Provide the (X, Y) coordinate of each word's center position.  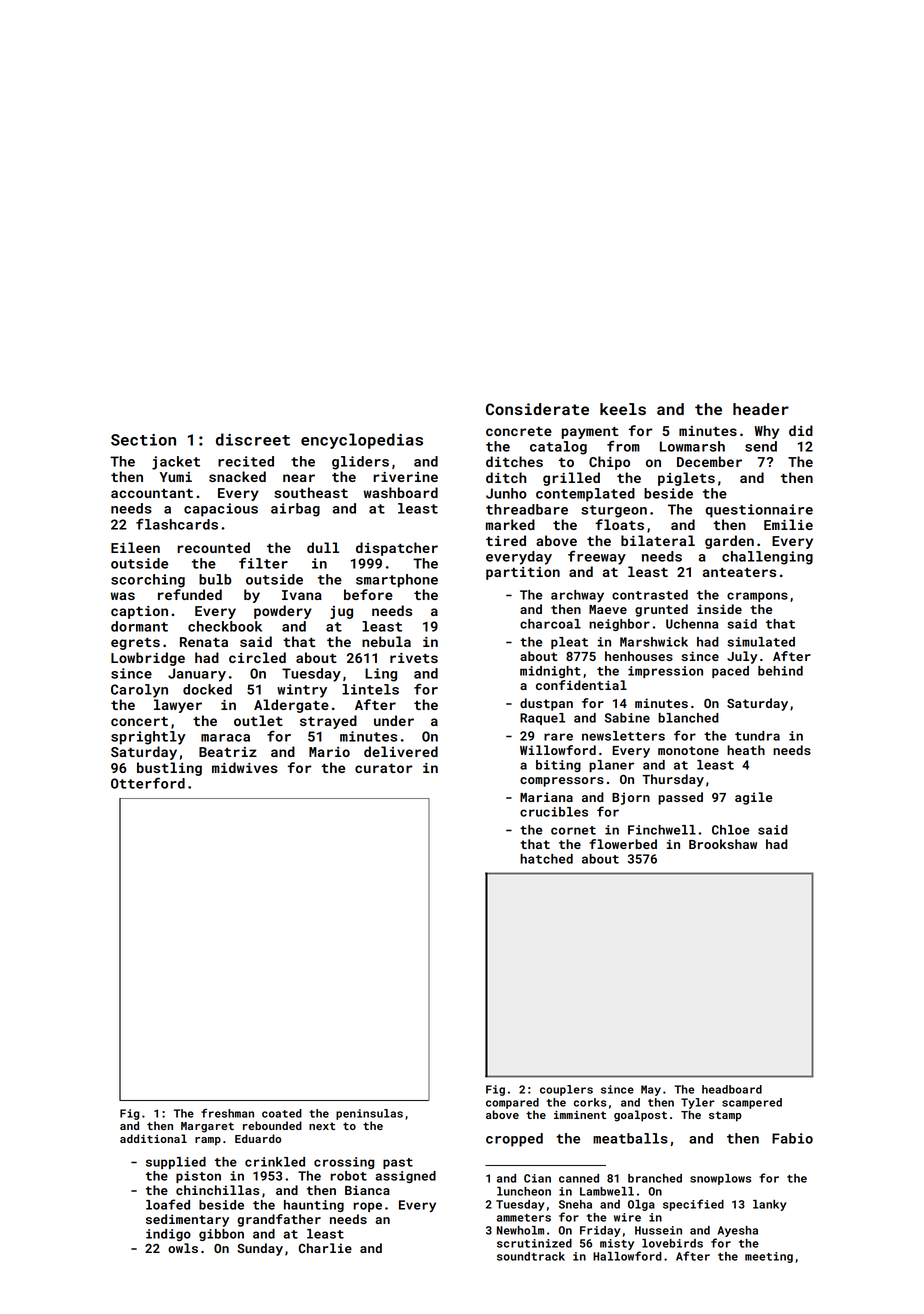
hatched (546, 859)
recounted (213, 547)
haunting (314, 1206)
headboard (732, 1089)
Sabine (627, 718)
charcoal (550, 624)
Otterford (148, 783)
